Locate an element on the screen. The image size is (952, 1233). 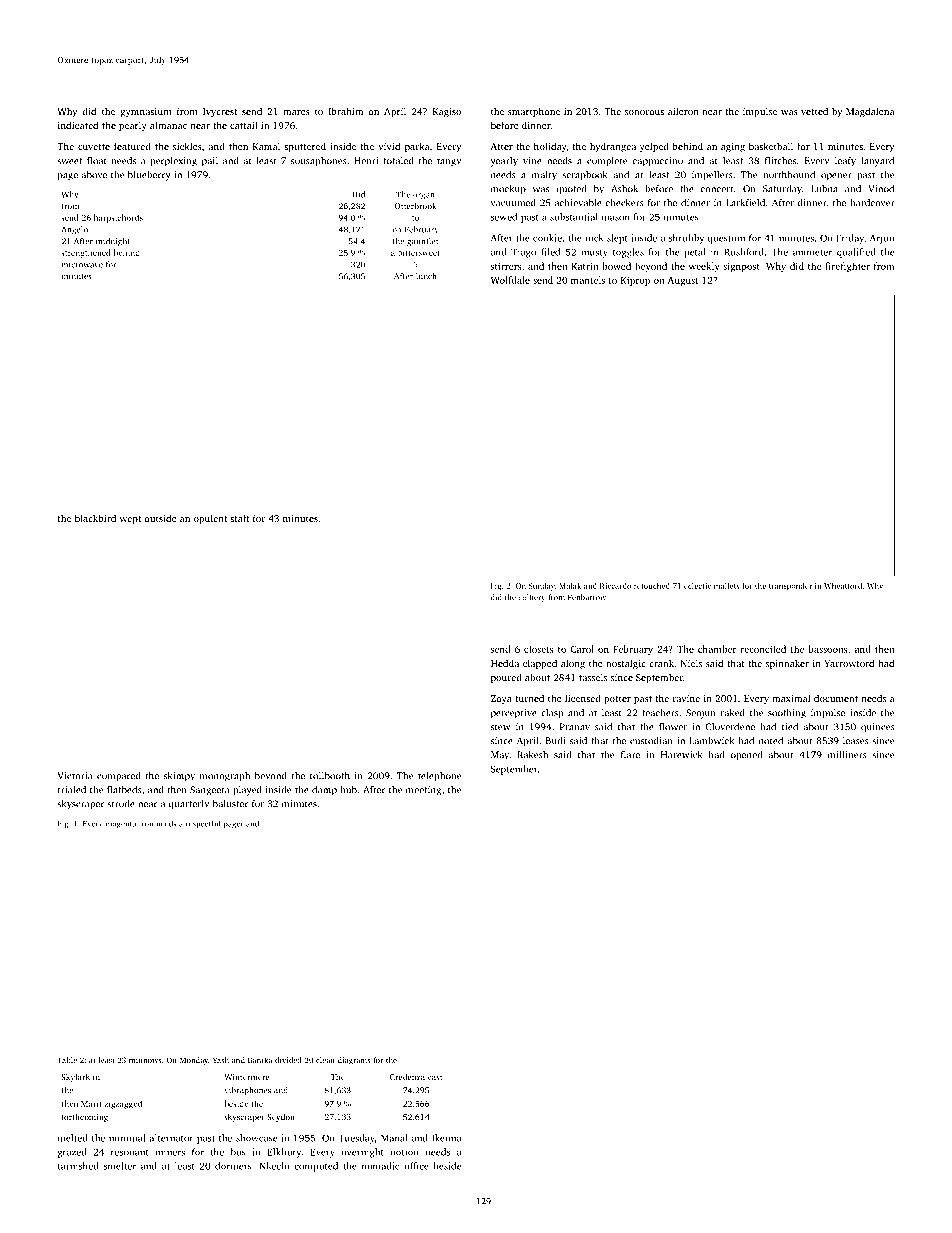
Table is located at coordinates (67, 1060).
